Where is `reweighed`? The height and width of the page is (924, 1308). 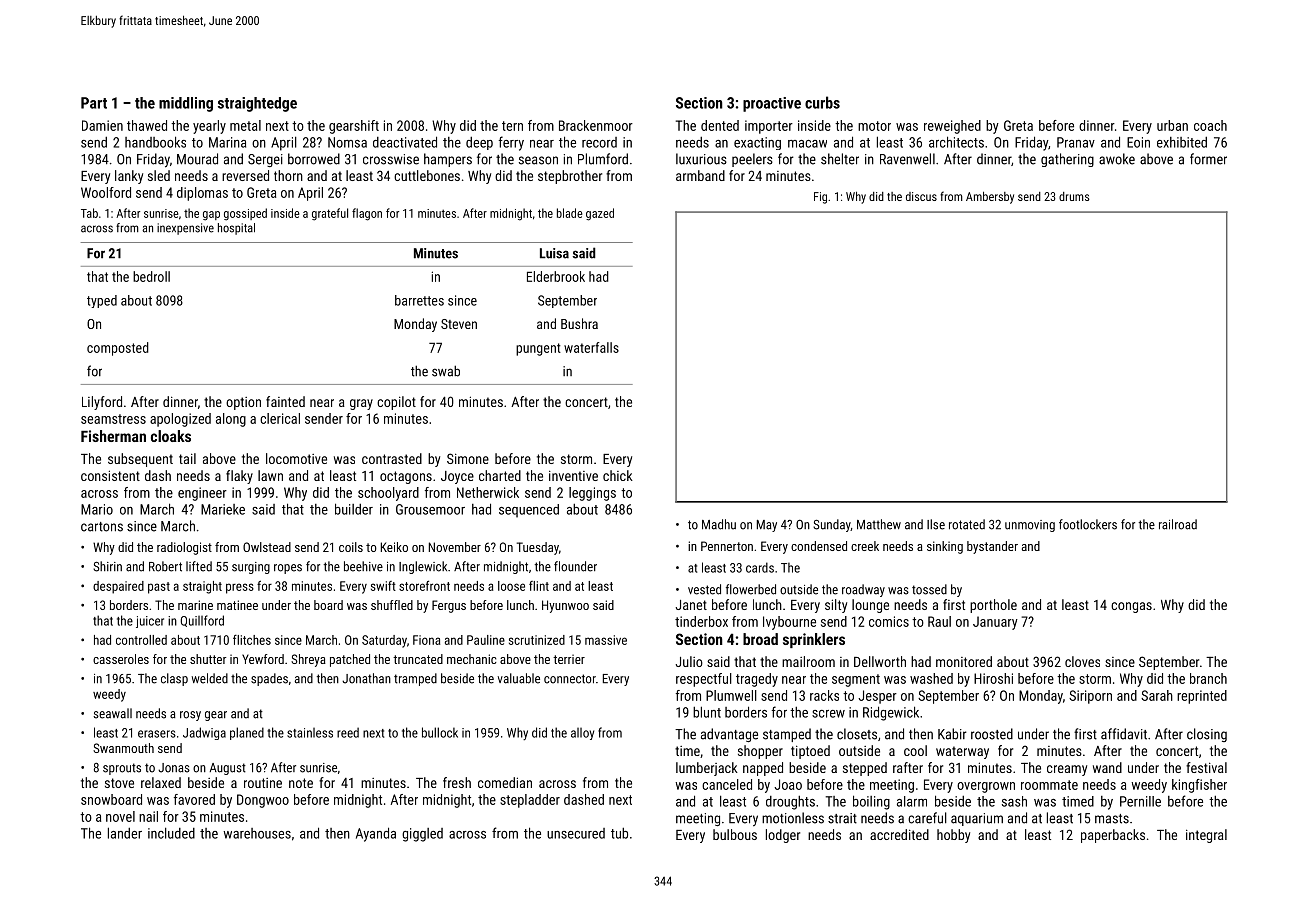 reweighed is located at coordinates (952, 127).
